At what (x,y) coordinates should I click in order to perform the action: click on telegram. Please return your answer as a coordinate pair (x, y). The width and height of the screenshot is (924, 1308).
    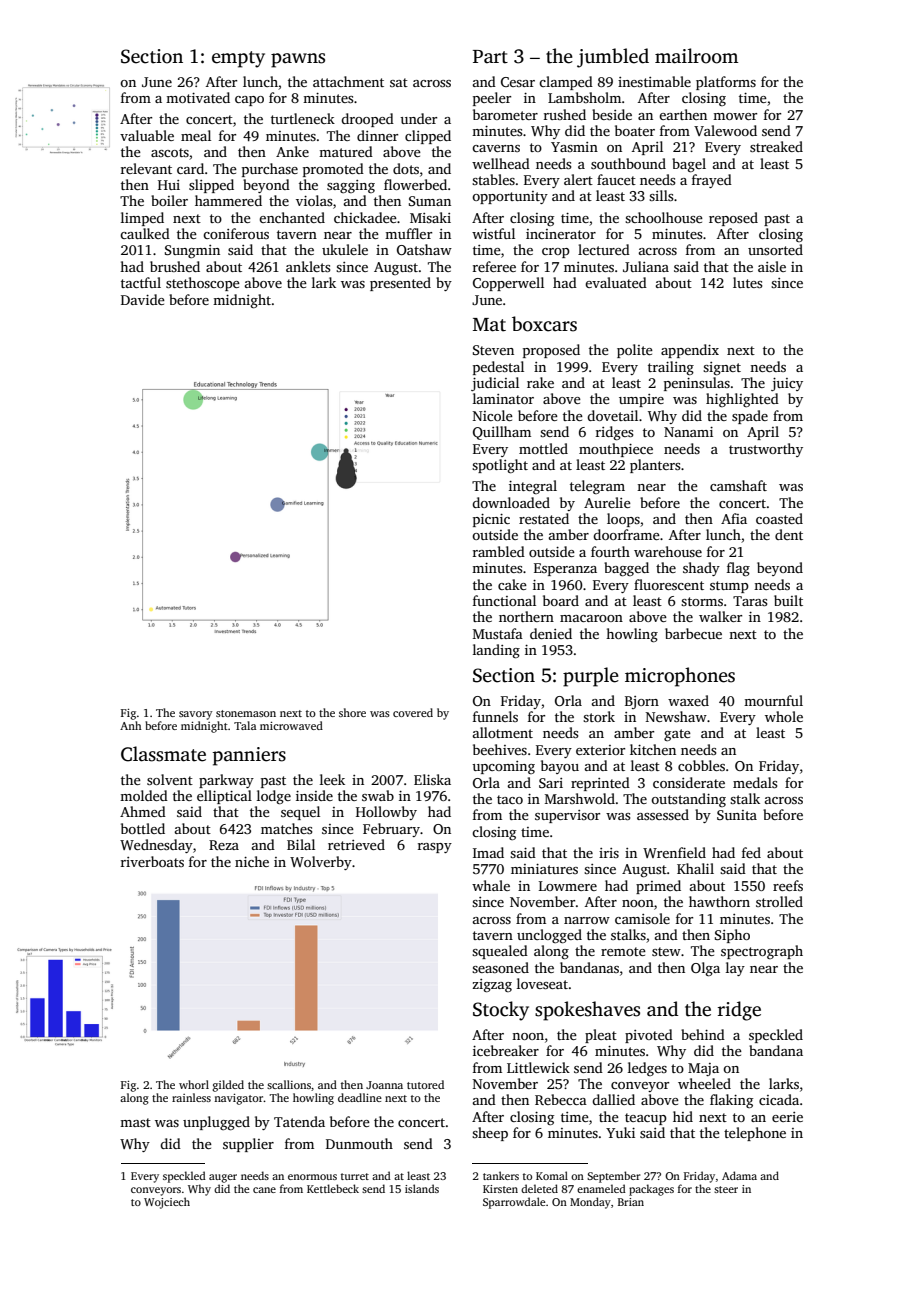
    Looking at the image, I should click on (597, 487).
